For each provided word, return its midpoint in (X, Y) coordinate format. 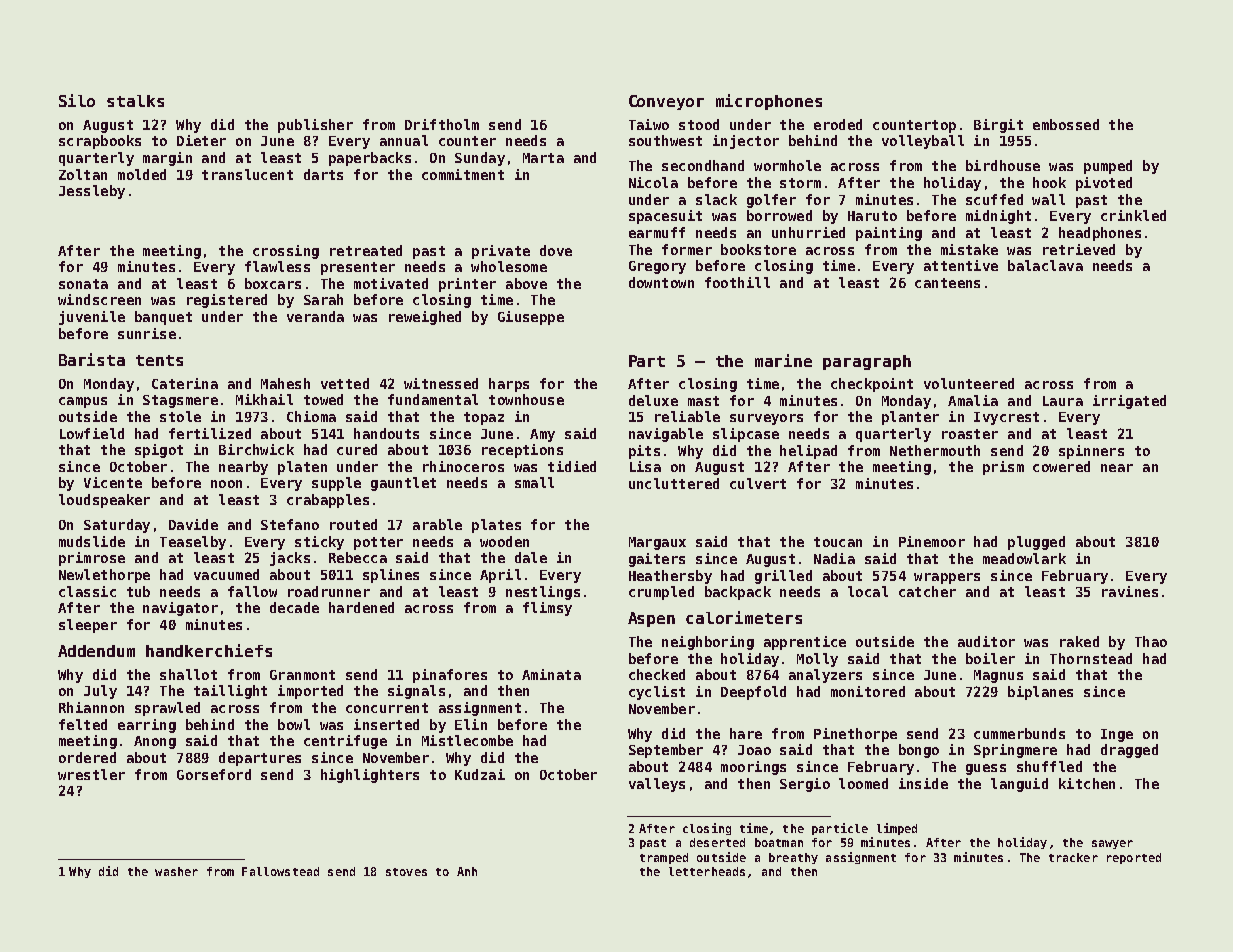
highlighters (370, 776)
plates (496, 526)
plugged (1036, 543)
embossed (1066, 124)
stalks (135, 101)
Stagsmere (180, 401)
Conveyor (666, 102)
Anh (467, 871)
